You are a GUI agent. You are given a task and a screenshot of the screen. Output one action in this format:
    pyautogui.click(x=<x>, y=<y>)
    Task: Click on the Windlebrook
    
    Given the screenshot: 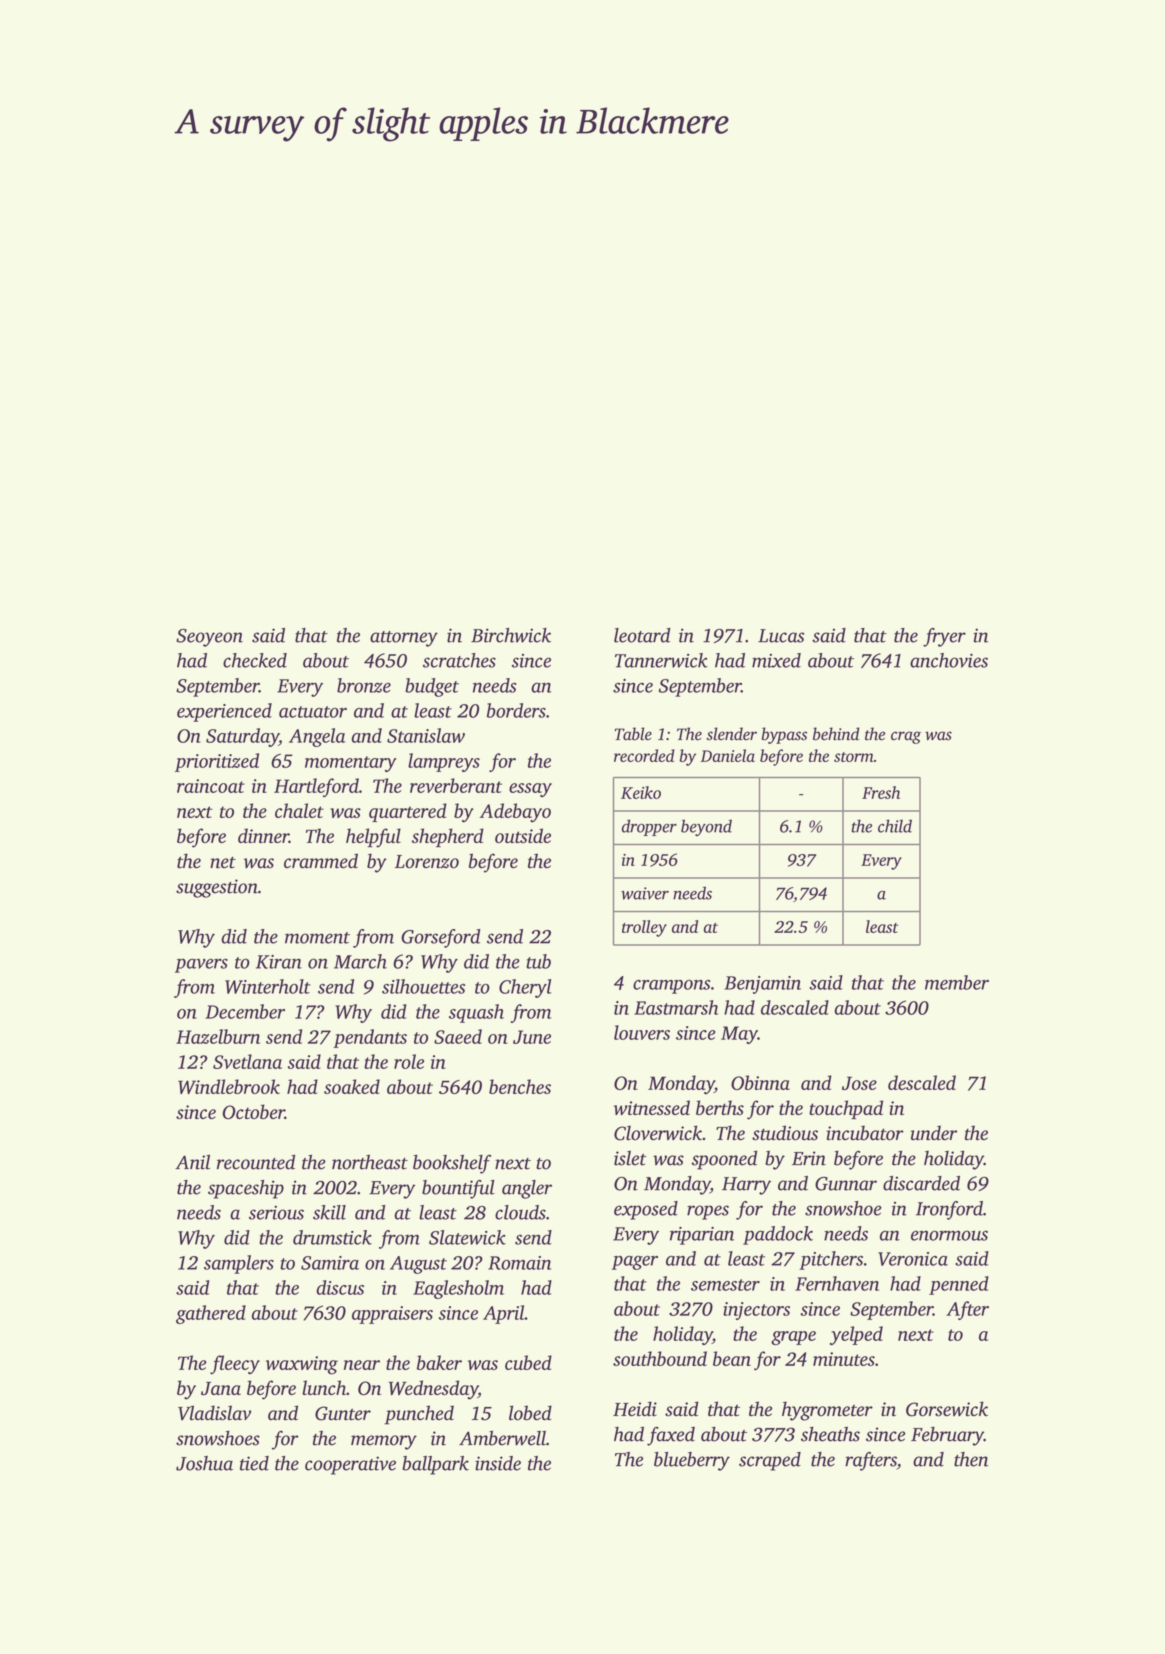 What is the action you would take?
    pyautogui.click(x=229, y=1086)
